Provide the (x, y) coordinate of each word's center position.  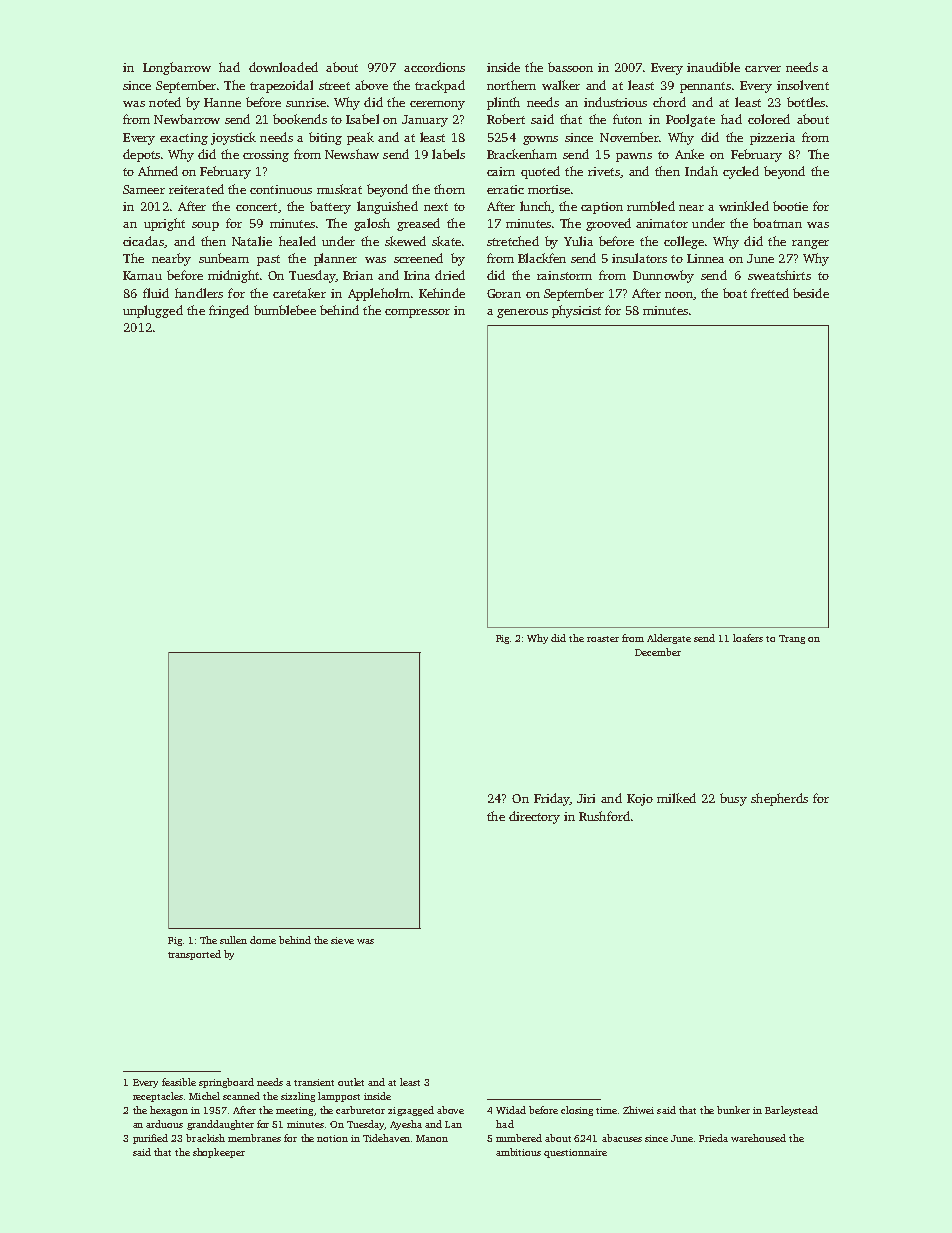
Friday (551, 799)
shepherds (779, 799)
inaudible (713, 67)
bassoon (570, 67)
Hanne (222, 102)
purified (150, 1139)
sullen (233, 940)
